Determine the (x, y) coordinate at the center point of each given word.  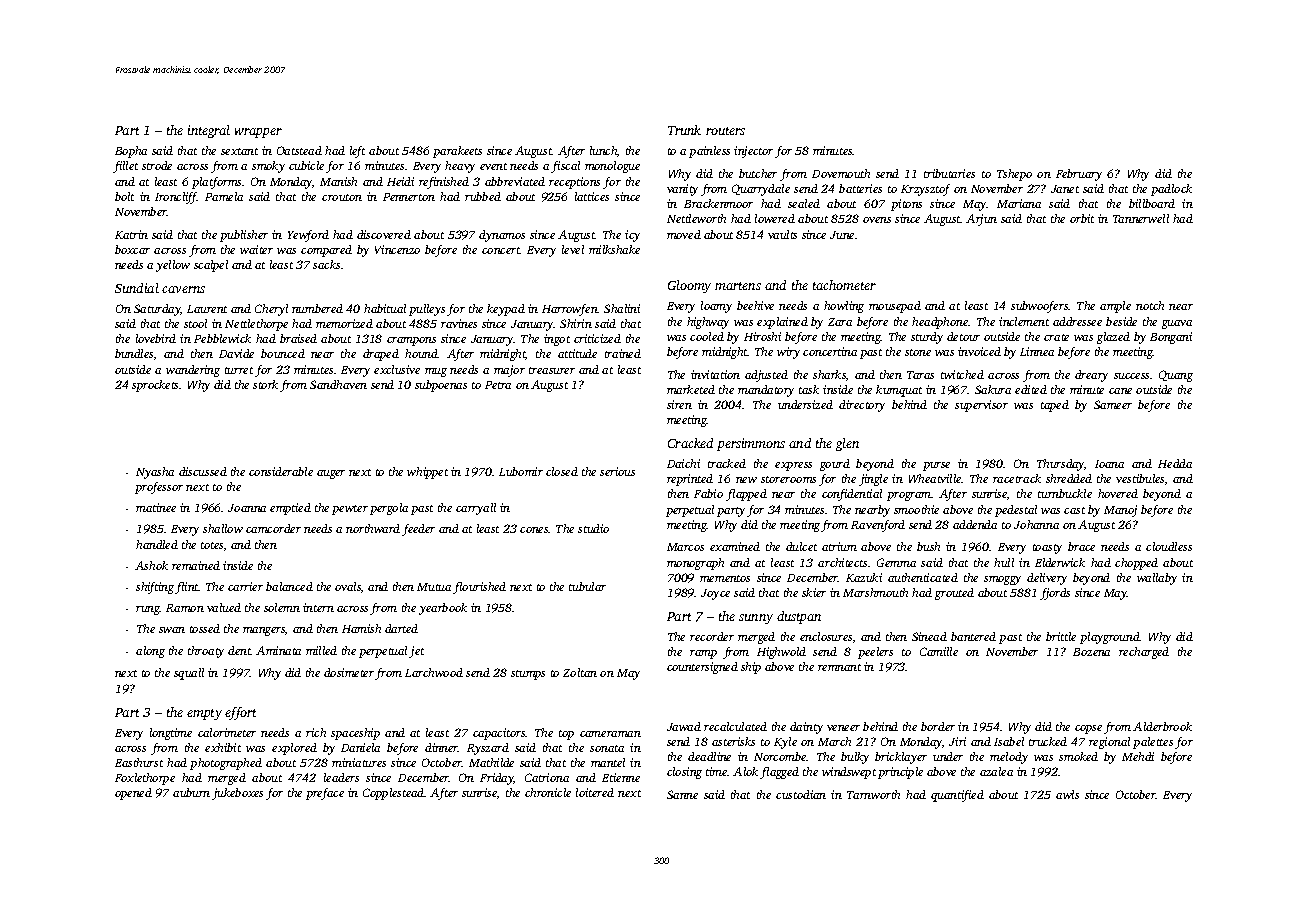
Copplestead (394, 794)
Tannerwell (1141, 218)
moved (684, 234)
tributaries (949, 173)
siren (679, 404)
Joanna (247, 508)
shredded (1069, 478)
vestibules (1140, 478)
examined (735, 546)
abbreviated (515, 181)
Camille (939, 651)
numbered (317, 308)
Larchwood (434, 672)
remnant (839, 667)
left (357, 152)
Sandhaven (338, 384)
